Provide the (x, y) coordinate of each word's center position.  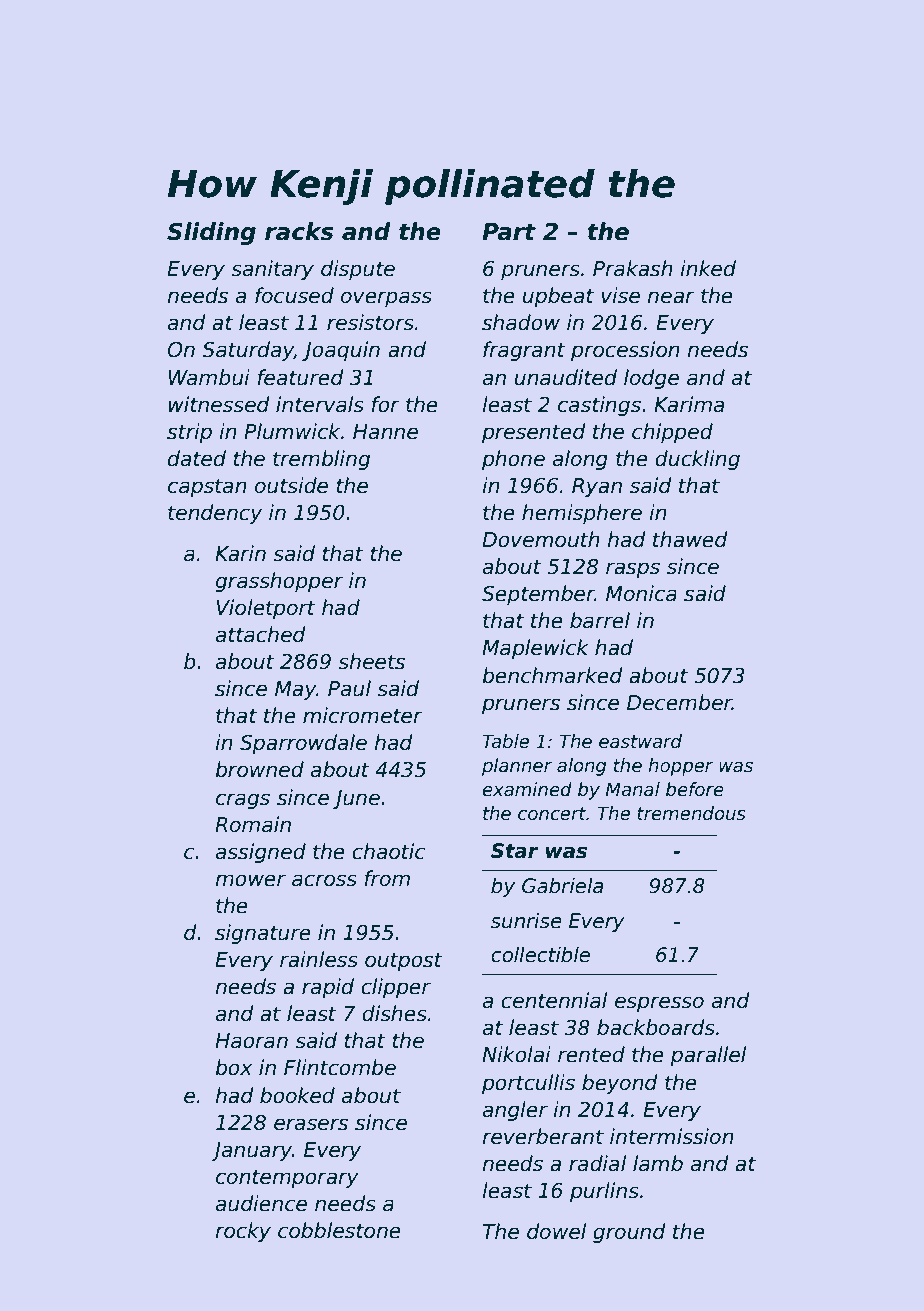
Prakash (633, 268)
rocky (243, 1232)
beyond (620, 1084)
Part (509, 232)
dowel (556, 1231)
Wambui (209, 377)
